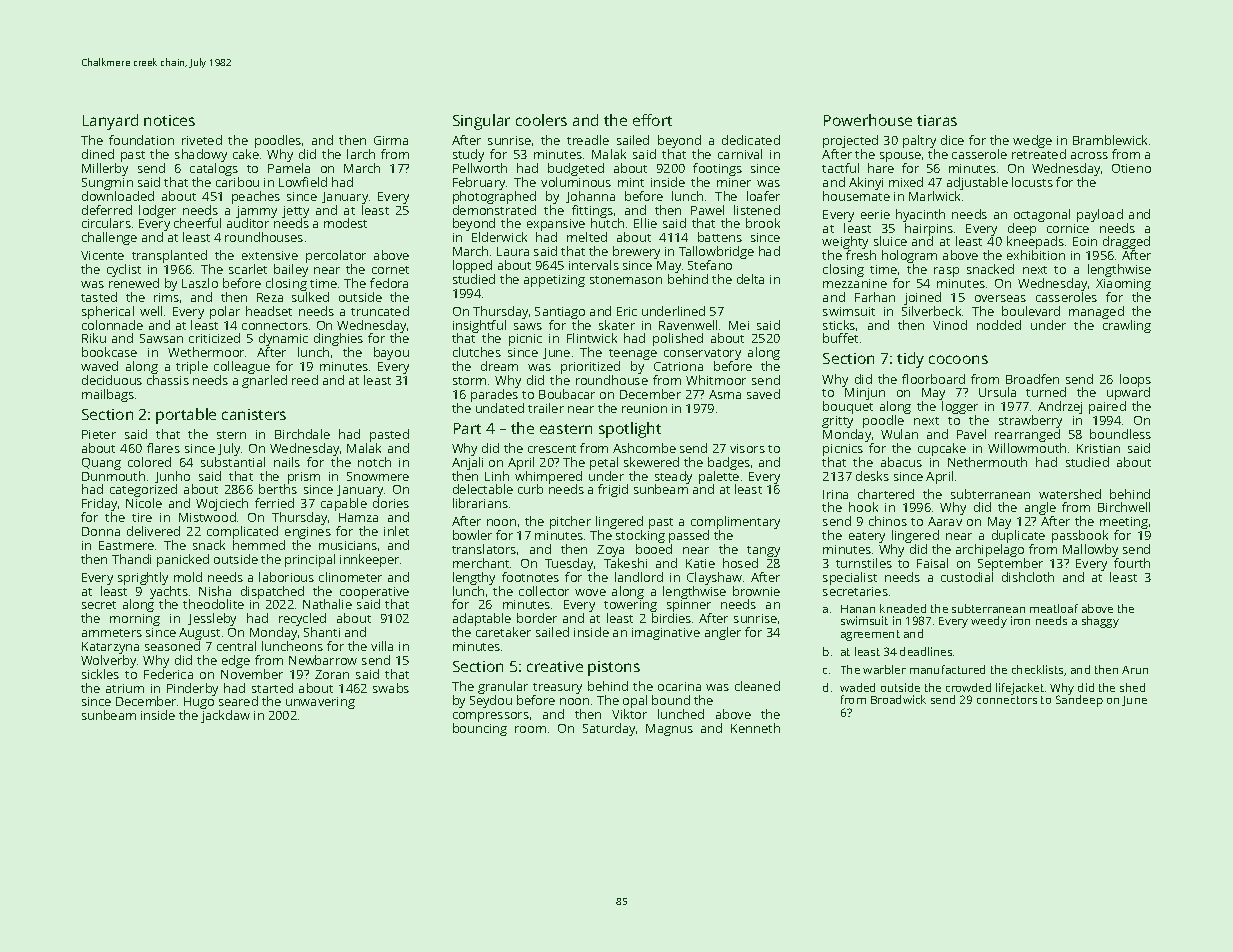 Image resolution: width=1233 pixels, height=952 pixels. Describe the element at coordinates (1107, 407) in the screenshot. I see `paired` at that location.
